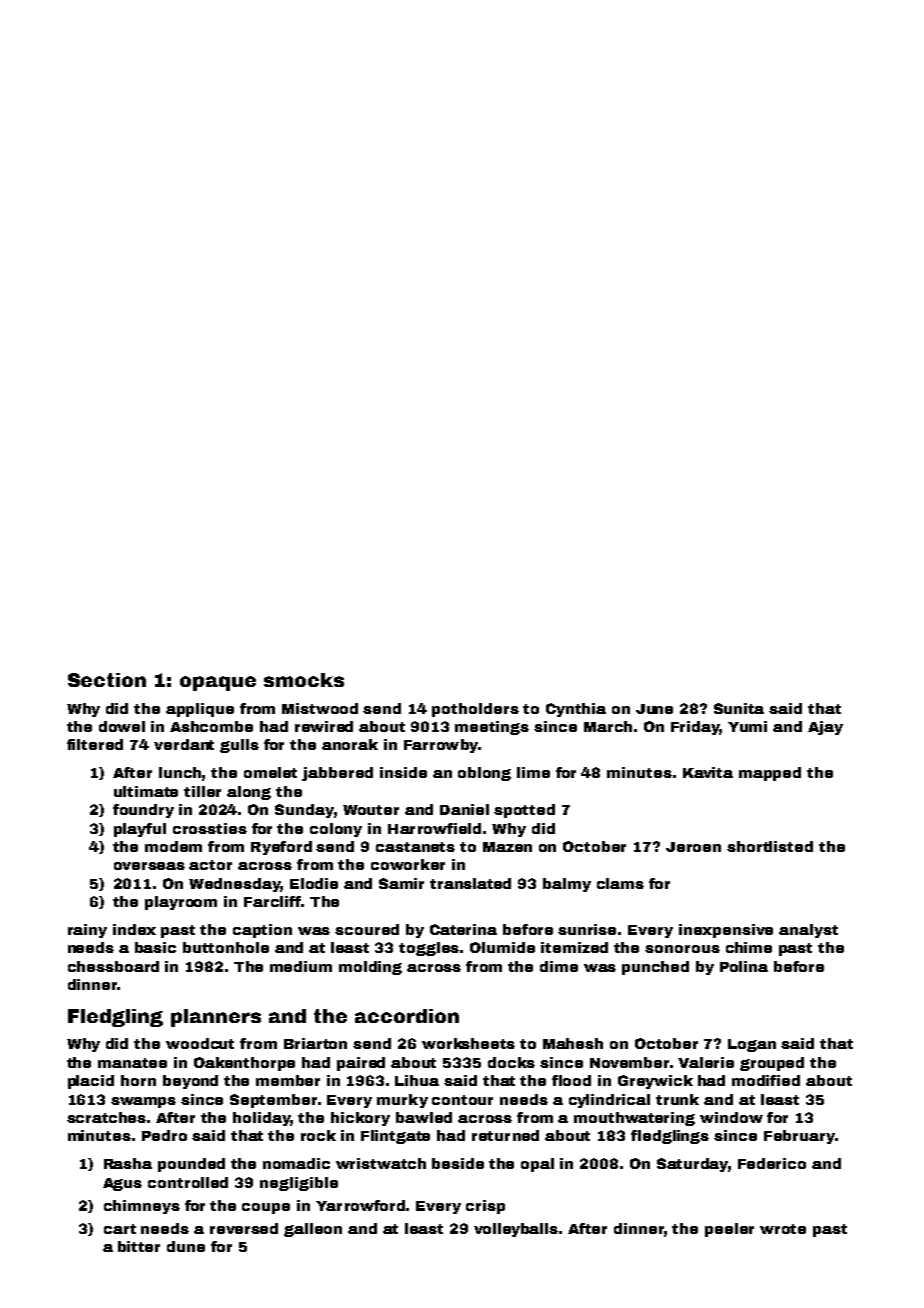  I want to click on Sunita, so click(739, 708).
